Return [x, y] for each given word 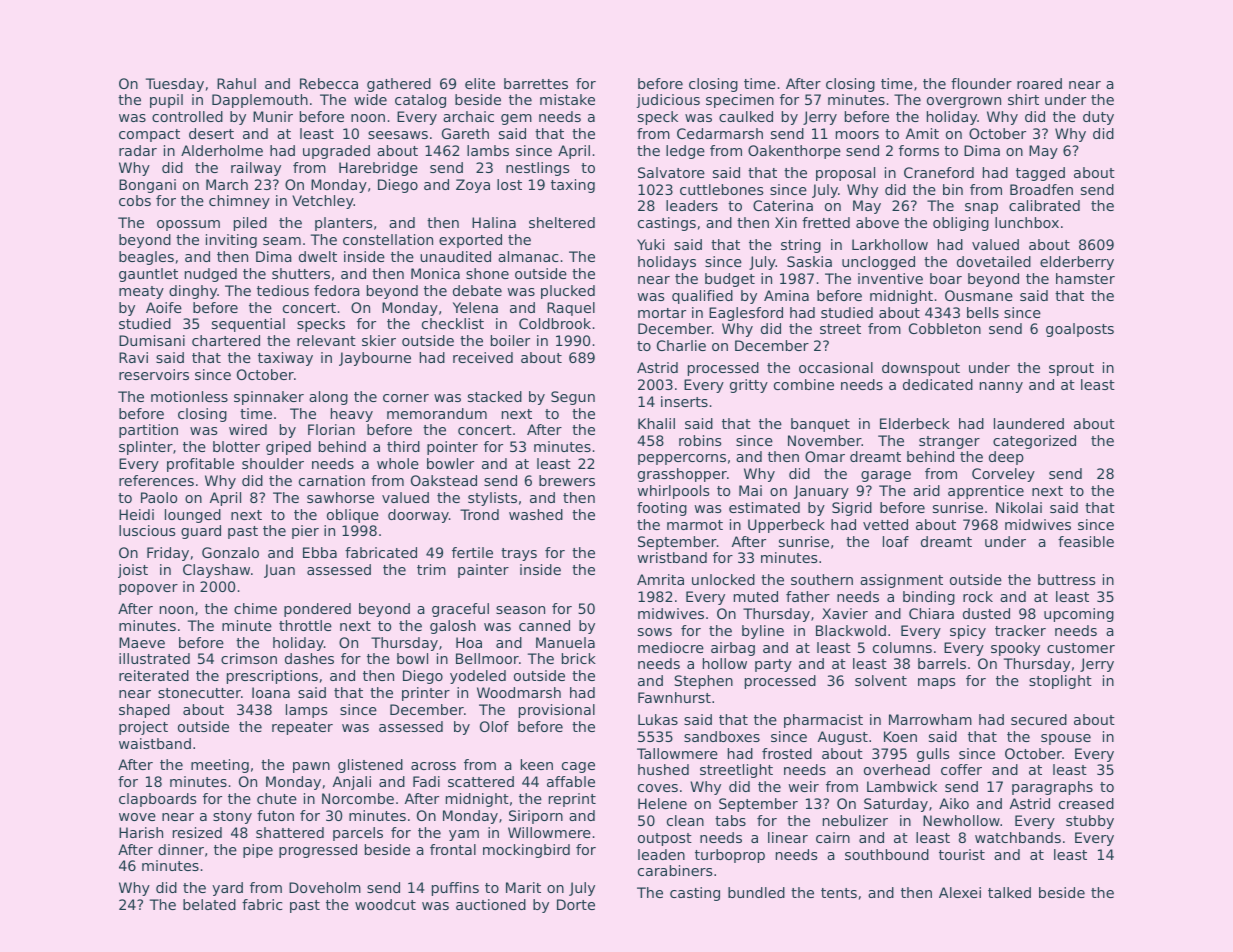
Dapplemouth [260, 101]
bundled [756, 892]
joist [133, 571]
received [483, 357]
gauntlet [148, 275]
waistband [155, 743]
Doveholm [325, 887]
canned [544, 625]
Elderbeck [915, 423]
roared [1039, 83]
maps [936, 683]
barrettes [536, 83]
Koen [900, 736]
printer [426, 694]
